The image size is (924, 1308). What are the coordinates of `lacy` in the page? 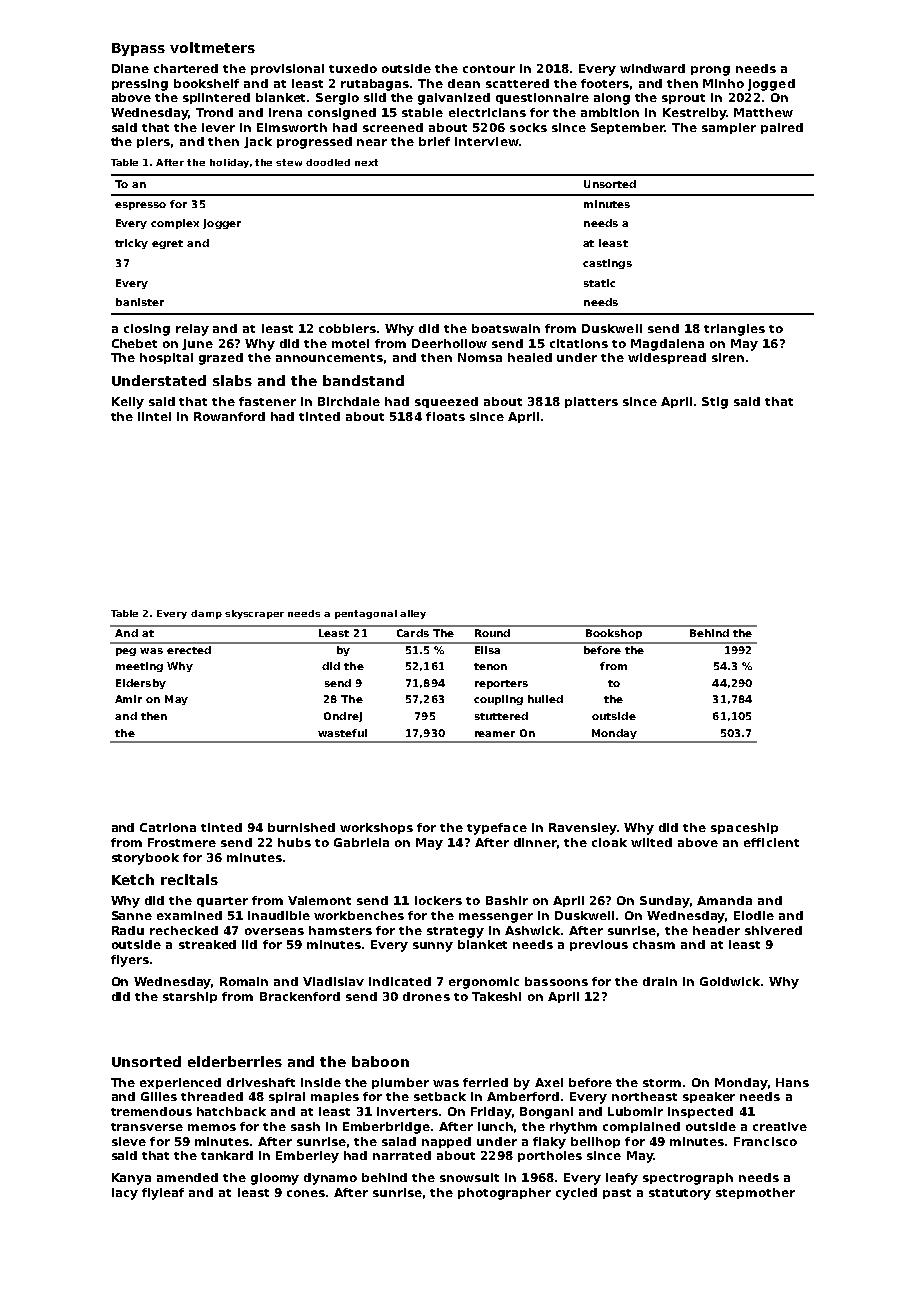 It's located at (125, 1194).
